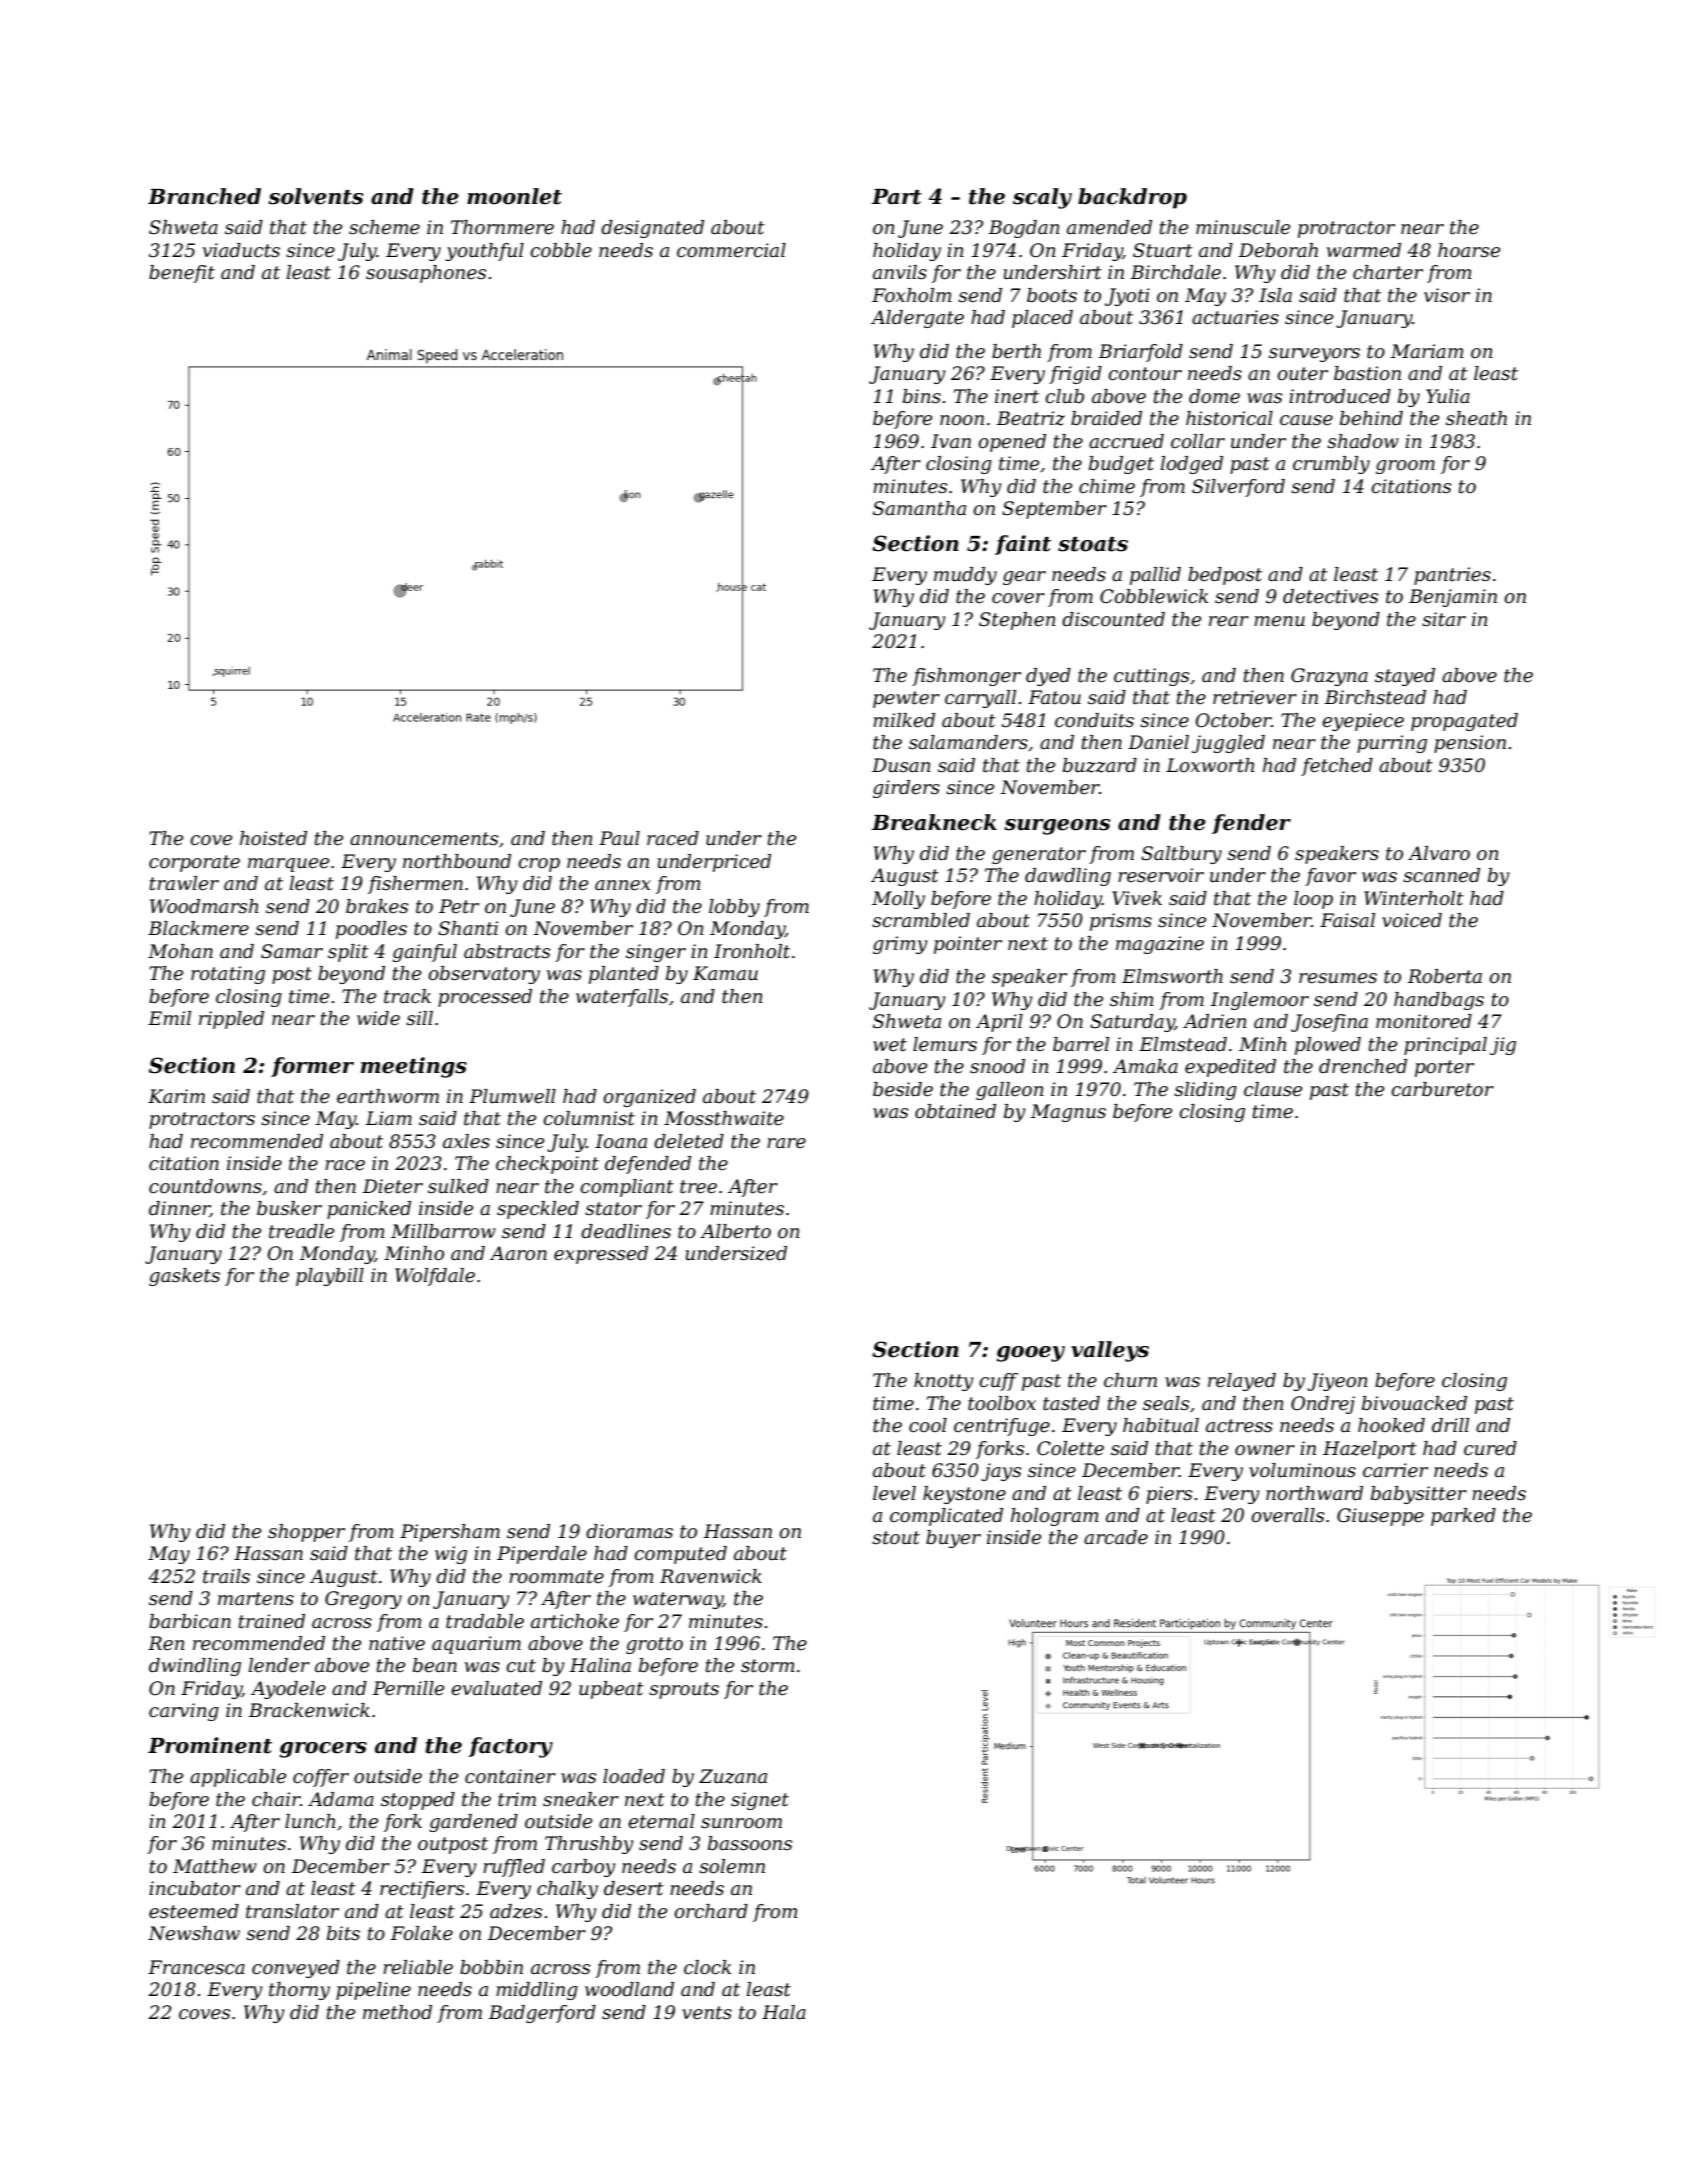  What do you see at coordinates (1132, 198) in the page?
I see `backdrop` at bounding box center [1132, 198].
